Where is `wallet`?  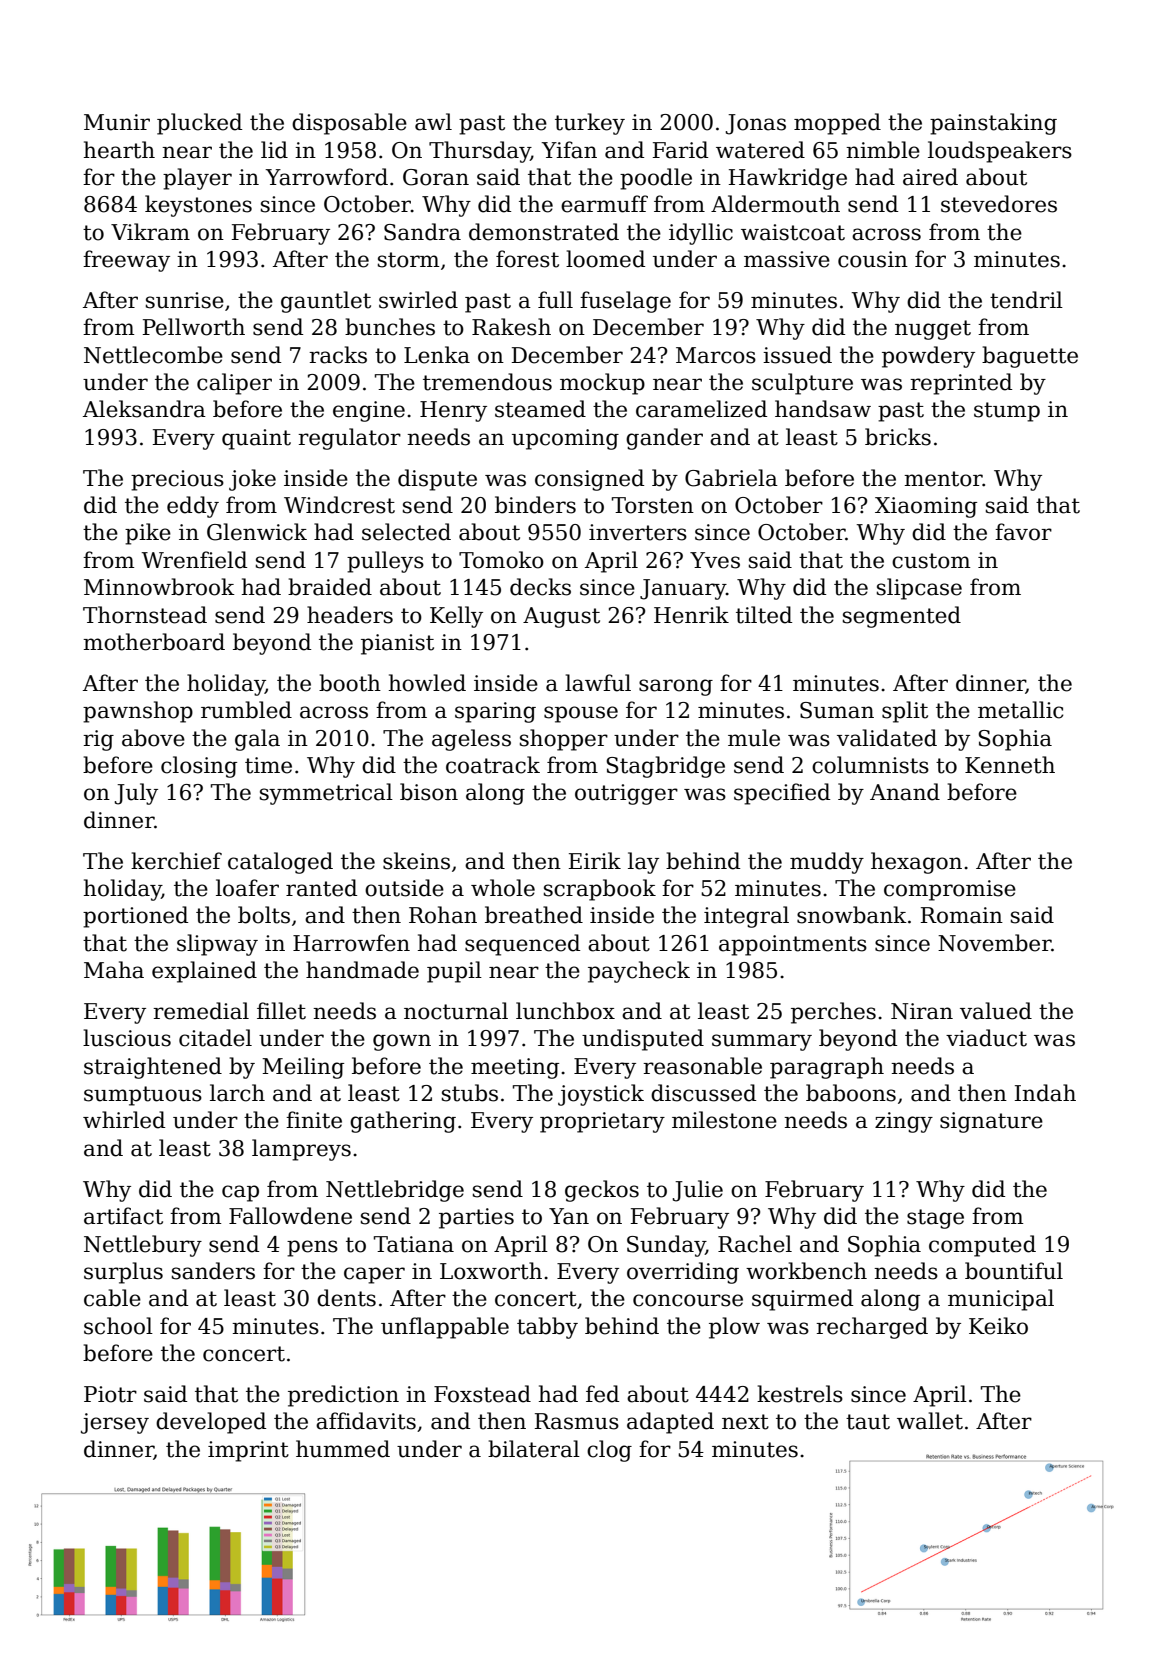
wallet is located at coordinates (930, 1421).
